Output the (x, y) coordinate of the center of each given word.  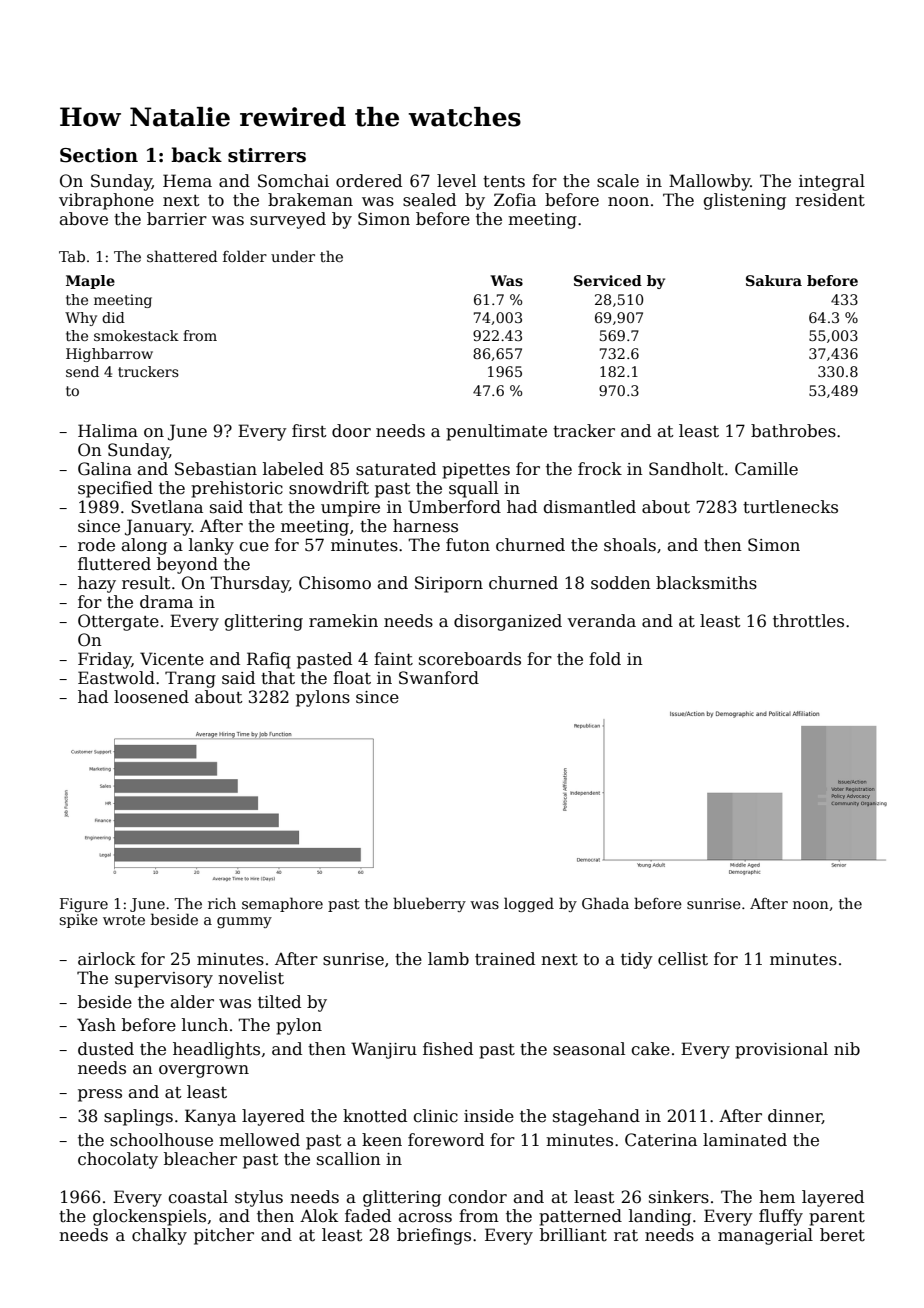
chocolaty (118, 1160)
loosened (151, 697)
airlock (106, 959)
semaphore (282, 904)
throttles (808, 621)
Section (99, 155)
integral (832, 182)
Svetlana (167, 507)
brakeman (310, 200)
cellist (683, 959)
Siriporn (449, 584)
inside (489, 1116)
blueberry (429, 904)
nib (847, 1048)
